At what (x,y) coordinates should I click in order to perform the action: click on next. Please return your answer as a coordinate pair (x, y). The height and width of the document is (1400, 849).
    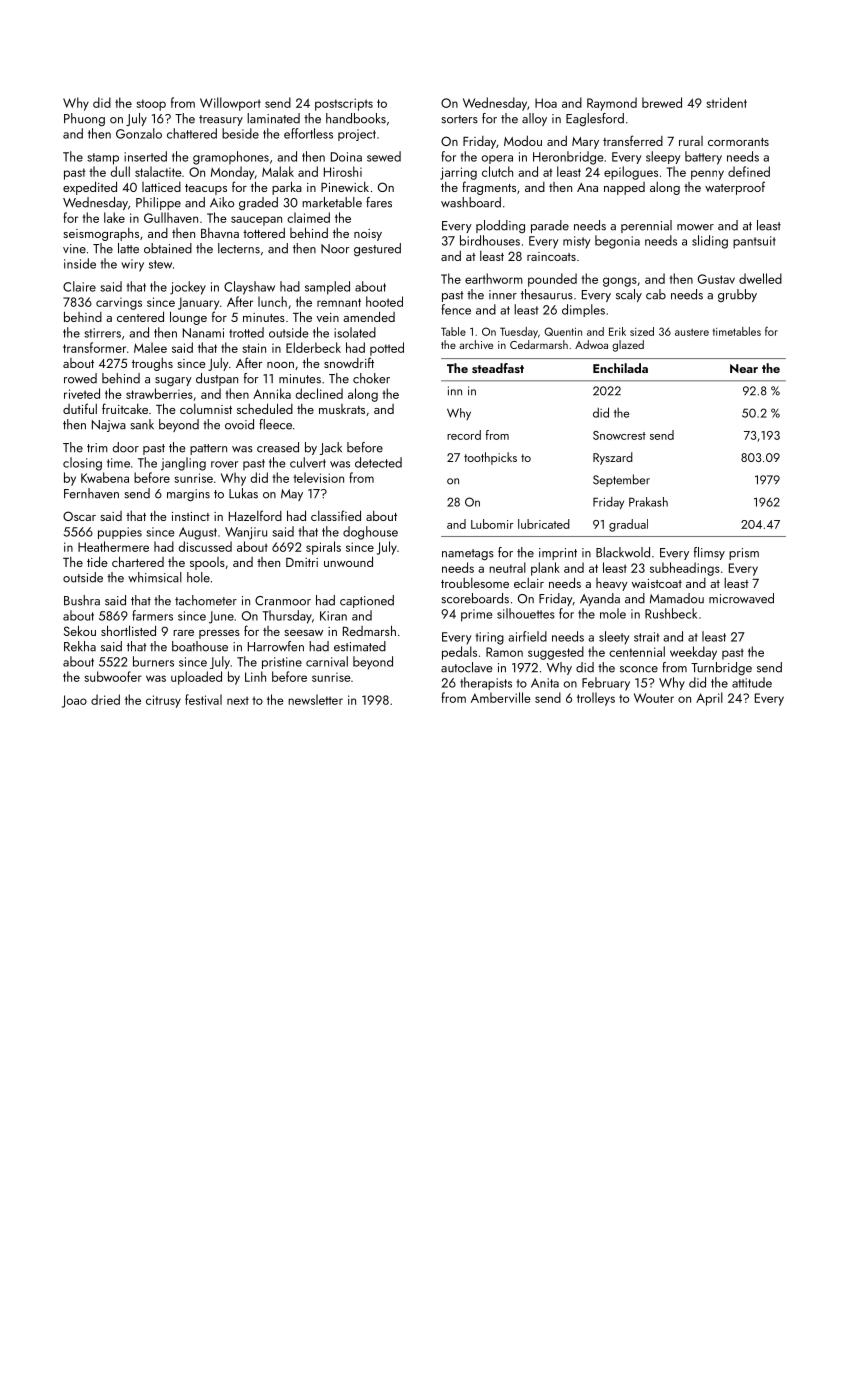
    Looking at the image, I should click on (238, 700).
